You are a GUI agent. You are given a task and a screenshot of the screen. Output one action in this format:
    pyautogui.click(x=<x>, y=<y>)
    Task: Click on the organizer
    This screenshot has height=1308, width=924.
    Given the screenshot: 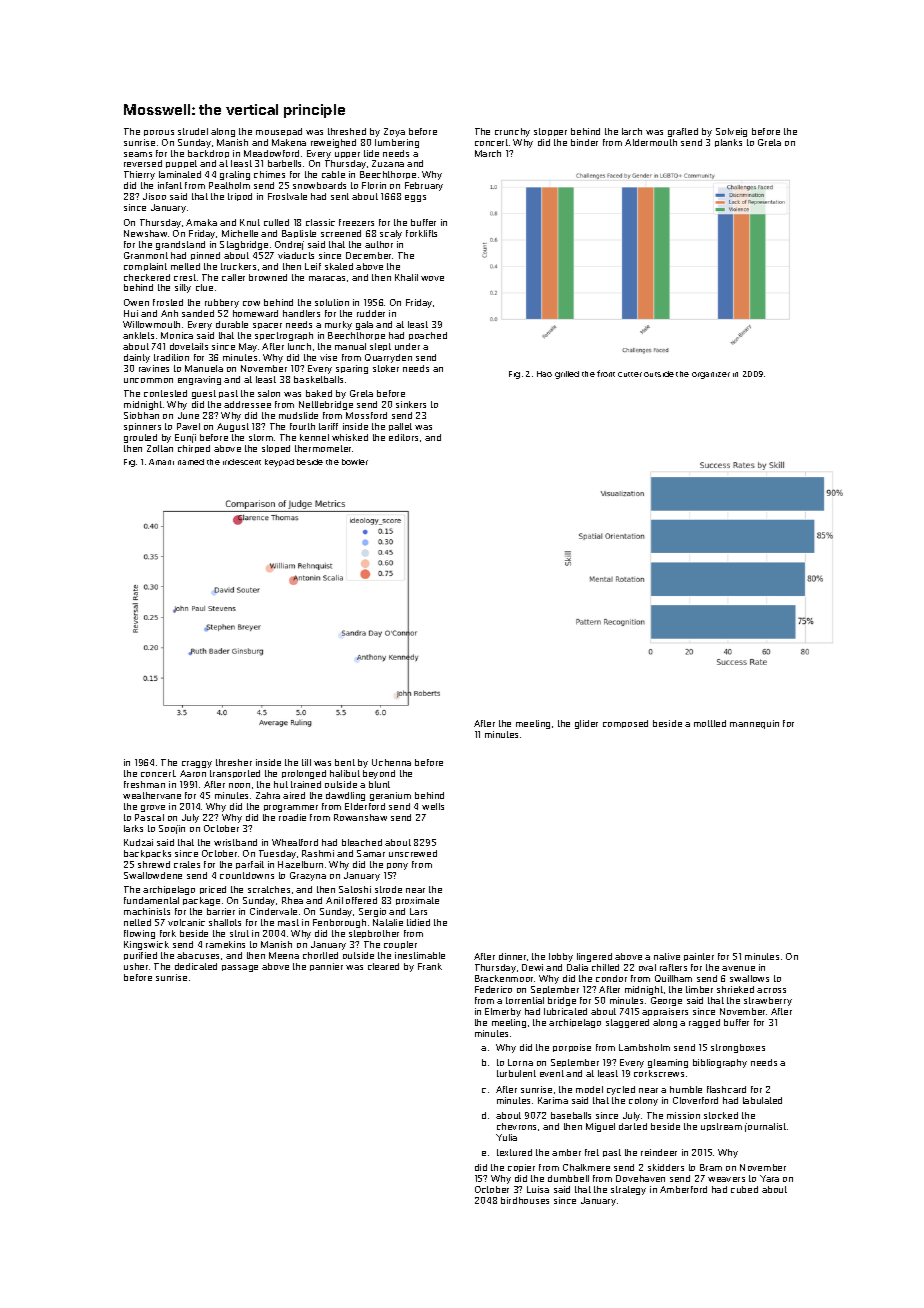 What is the action you would take?
    pyautogui.click(x=711, y=375)
